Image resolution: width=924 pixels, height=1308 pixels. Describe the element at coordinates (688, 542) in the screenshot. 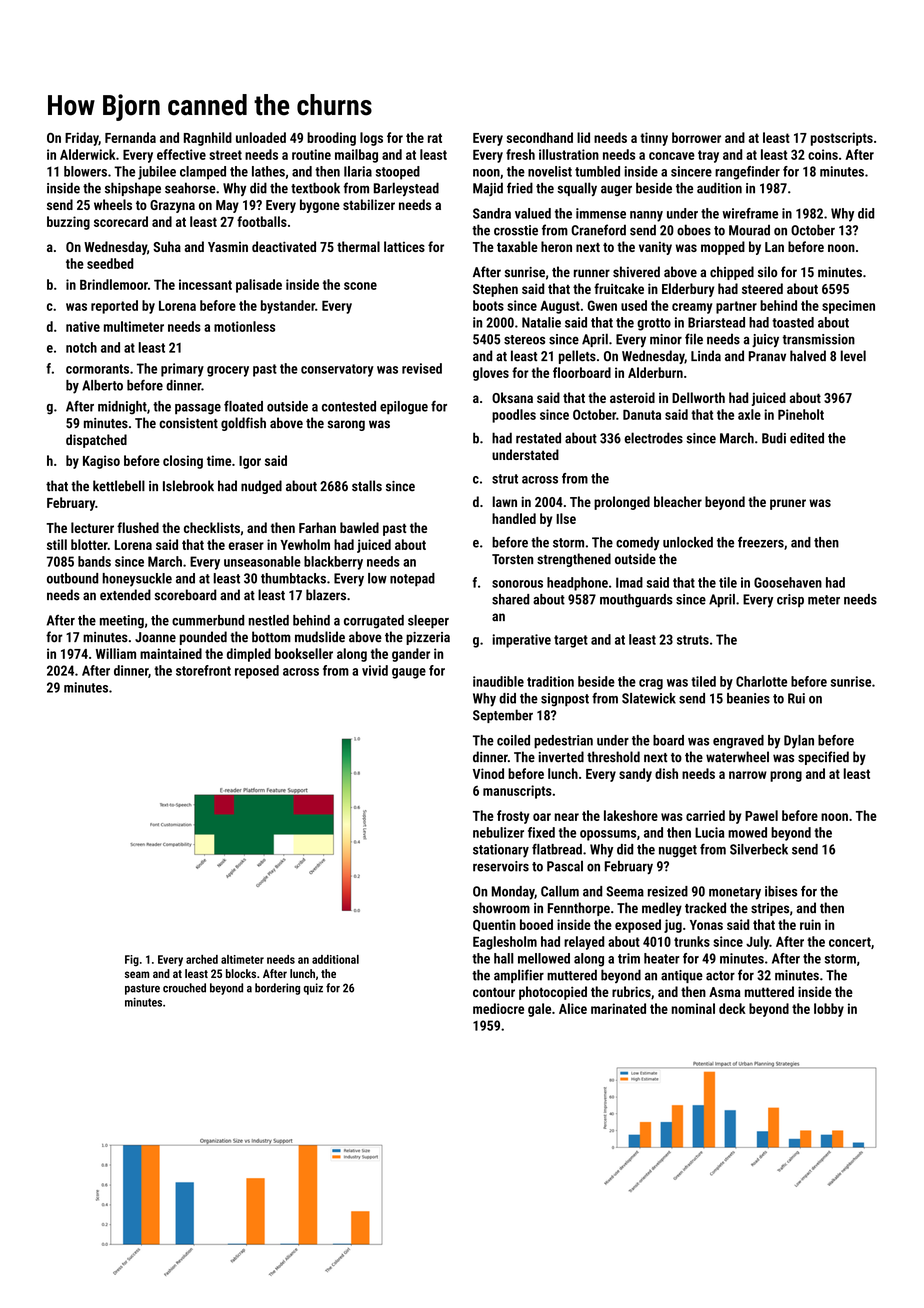

I see `unlocked` at that location.
